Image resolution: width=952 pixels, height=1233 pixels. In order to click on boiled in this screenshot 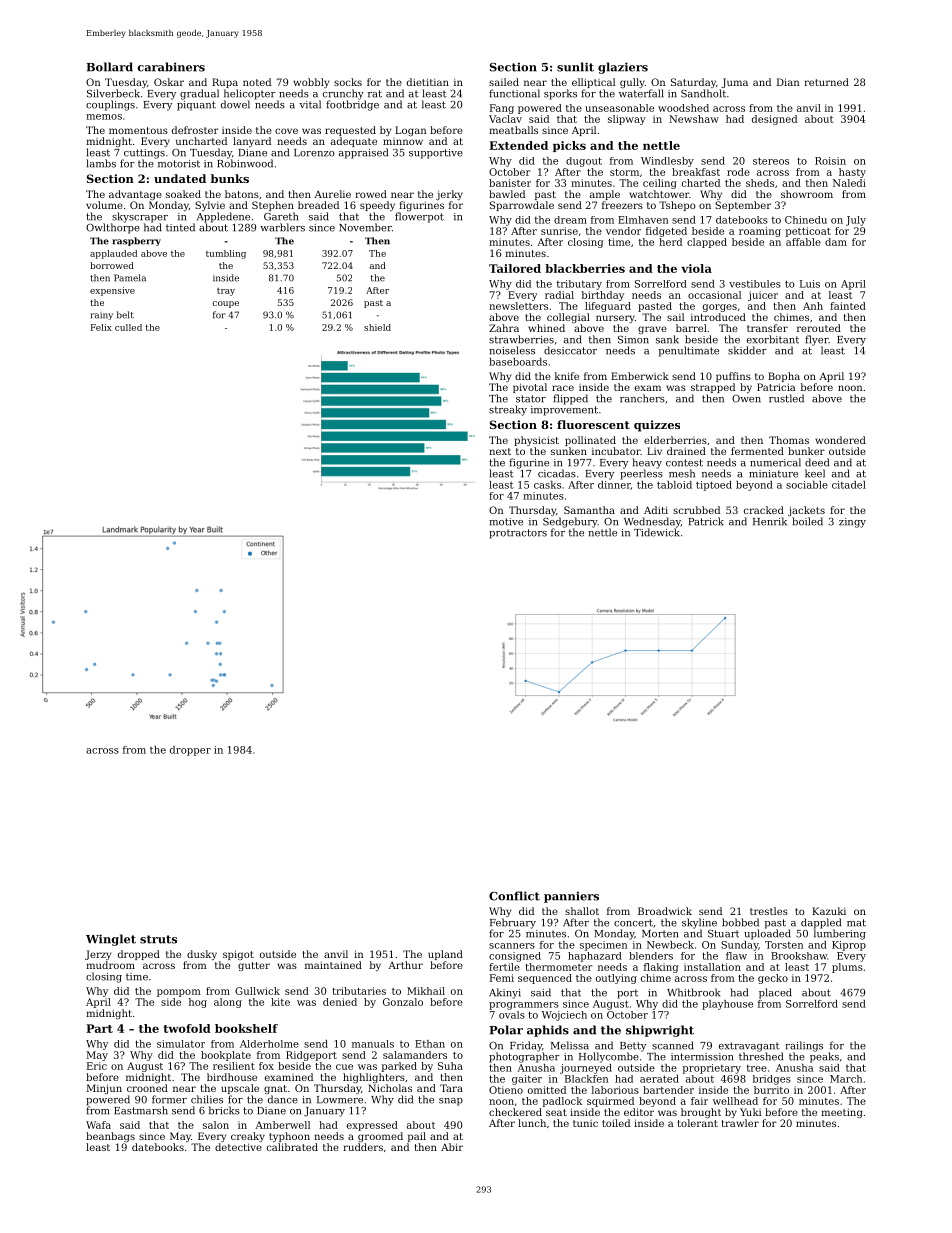, I will do `click(807, 521)`.
